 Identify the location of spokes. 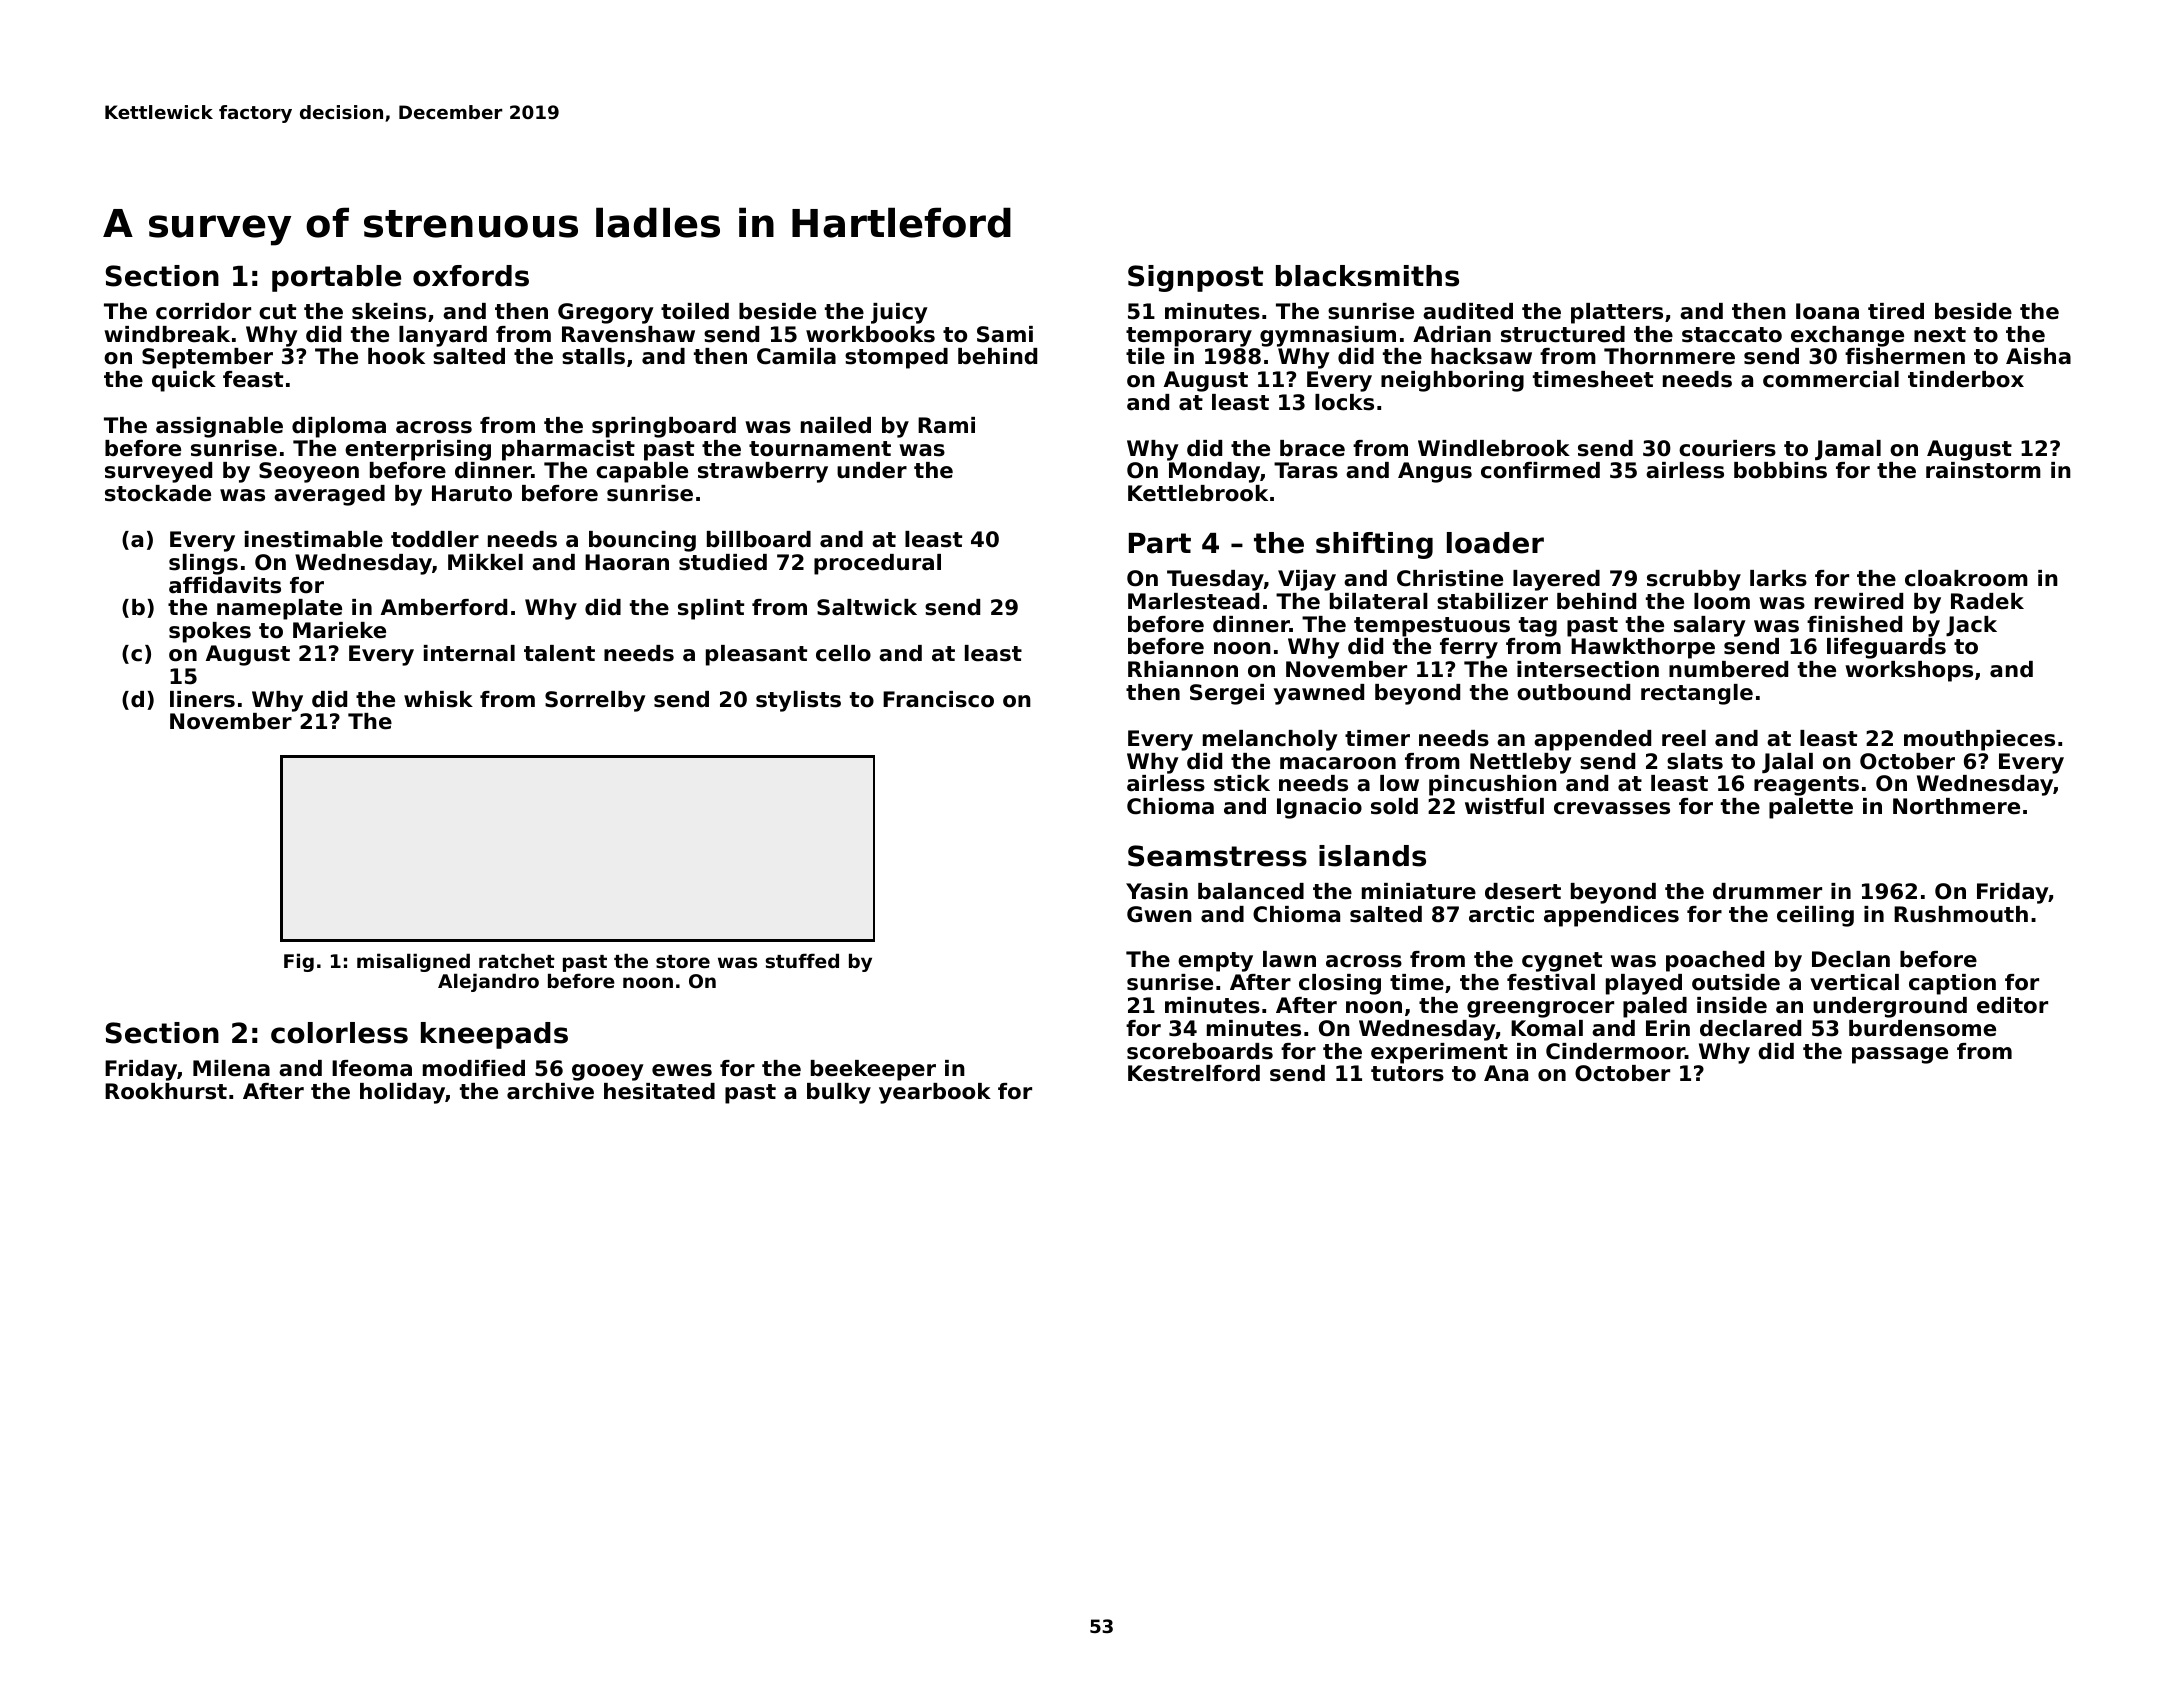
(210, 632).
